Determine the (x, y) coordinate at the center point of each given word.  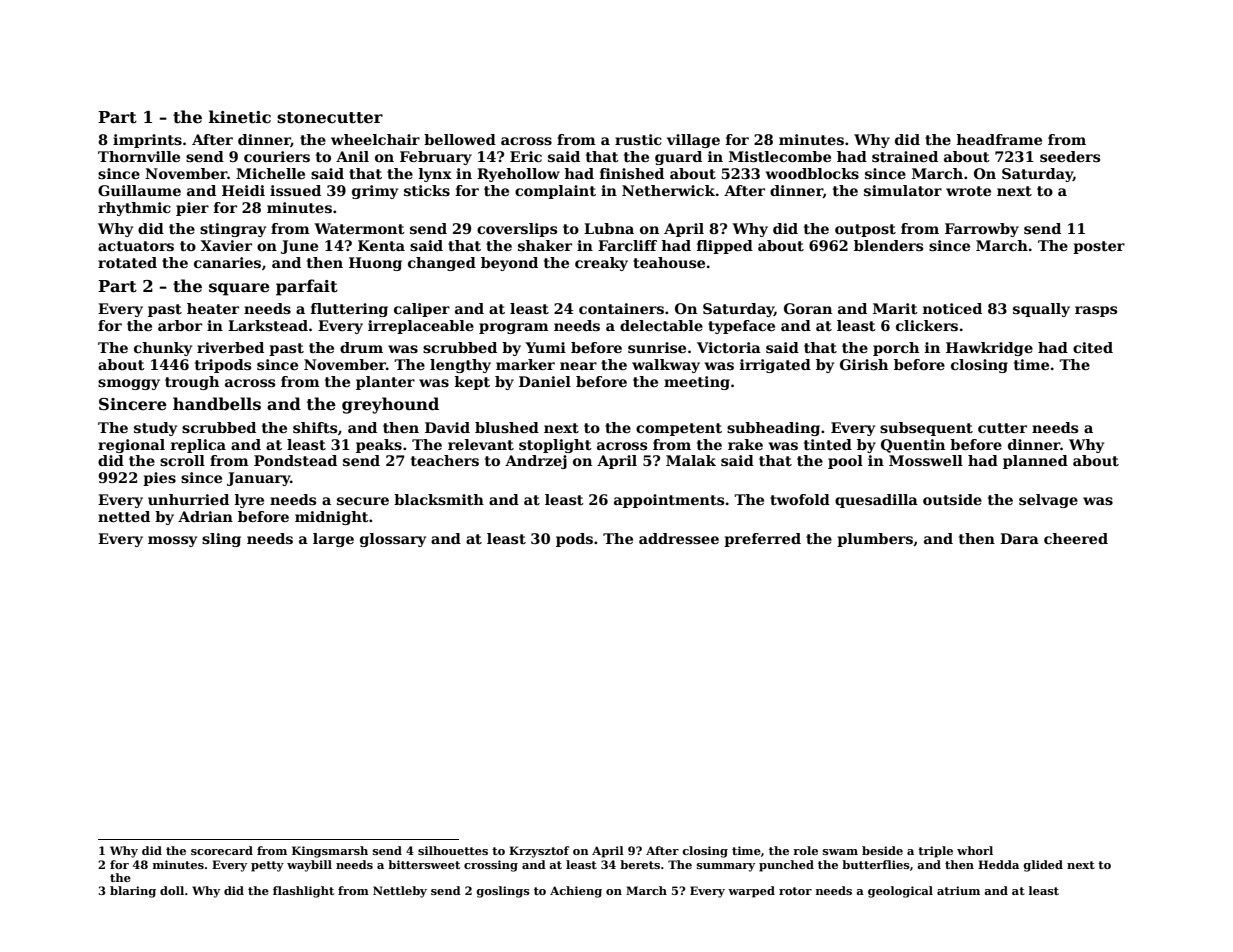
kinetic (240, 117)
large (333, 540)
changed (442, 264)
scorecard (222, 850)
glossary (393, 540)
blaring (133, 892)
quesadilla (876, 501)
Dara (1019, 538)
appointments (669, 501)
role (805, 850)
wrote (968, 191)
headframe (999, 139)
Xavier (226, 245)
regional (131, 446)
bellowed (460, 139)
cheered (1076, 538)
